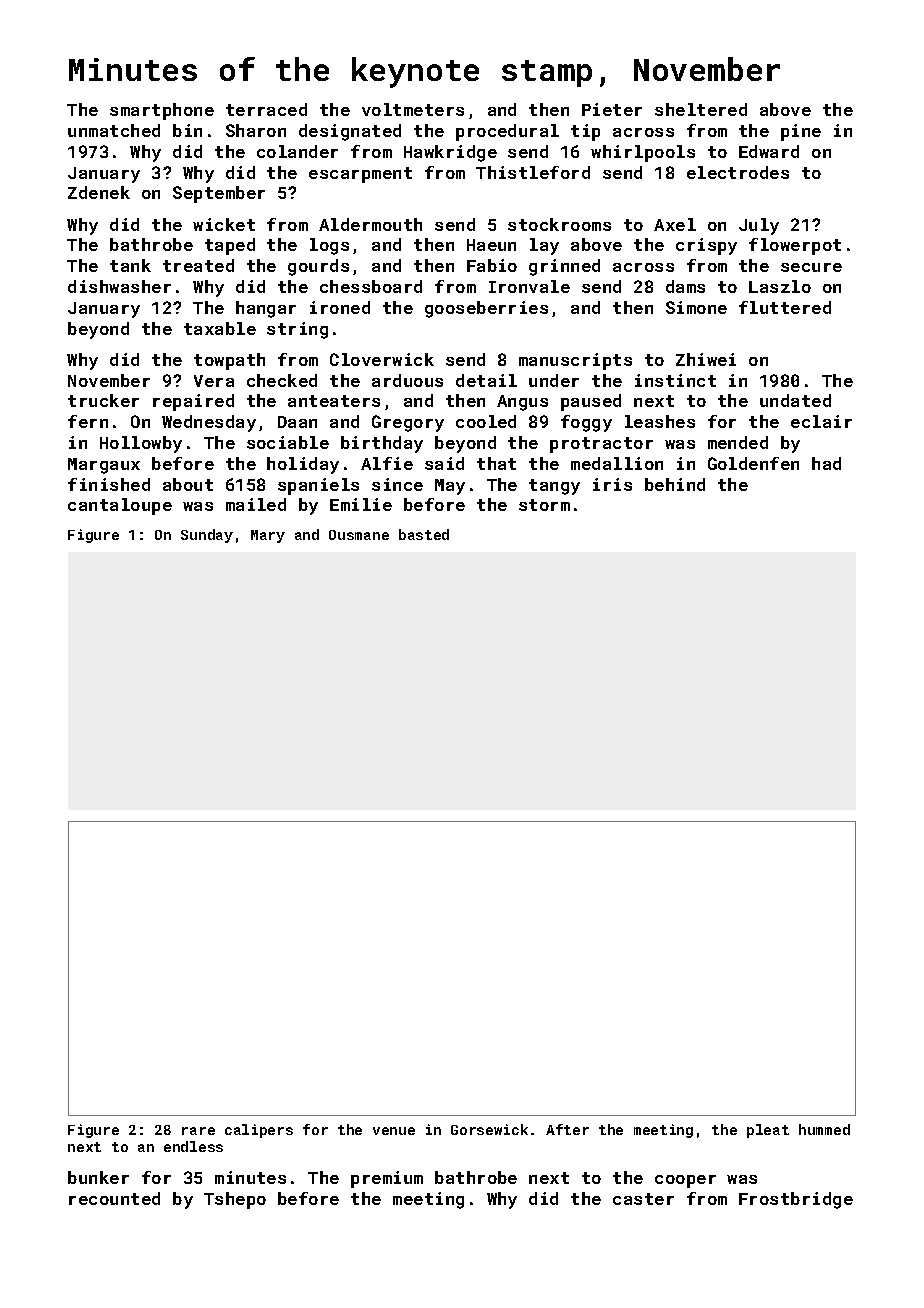 This page has width=924, height=1308. What do you see at coordinates (486, 421) in the page?
I see `cooled` at bounding box center [486, 421].
